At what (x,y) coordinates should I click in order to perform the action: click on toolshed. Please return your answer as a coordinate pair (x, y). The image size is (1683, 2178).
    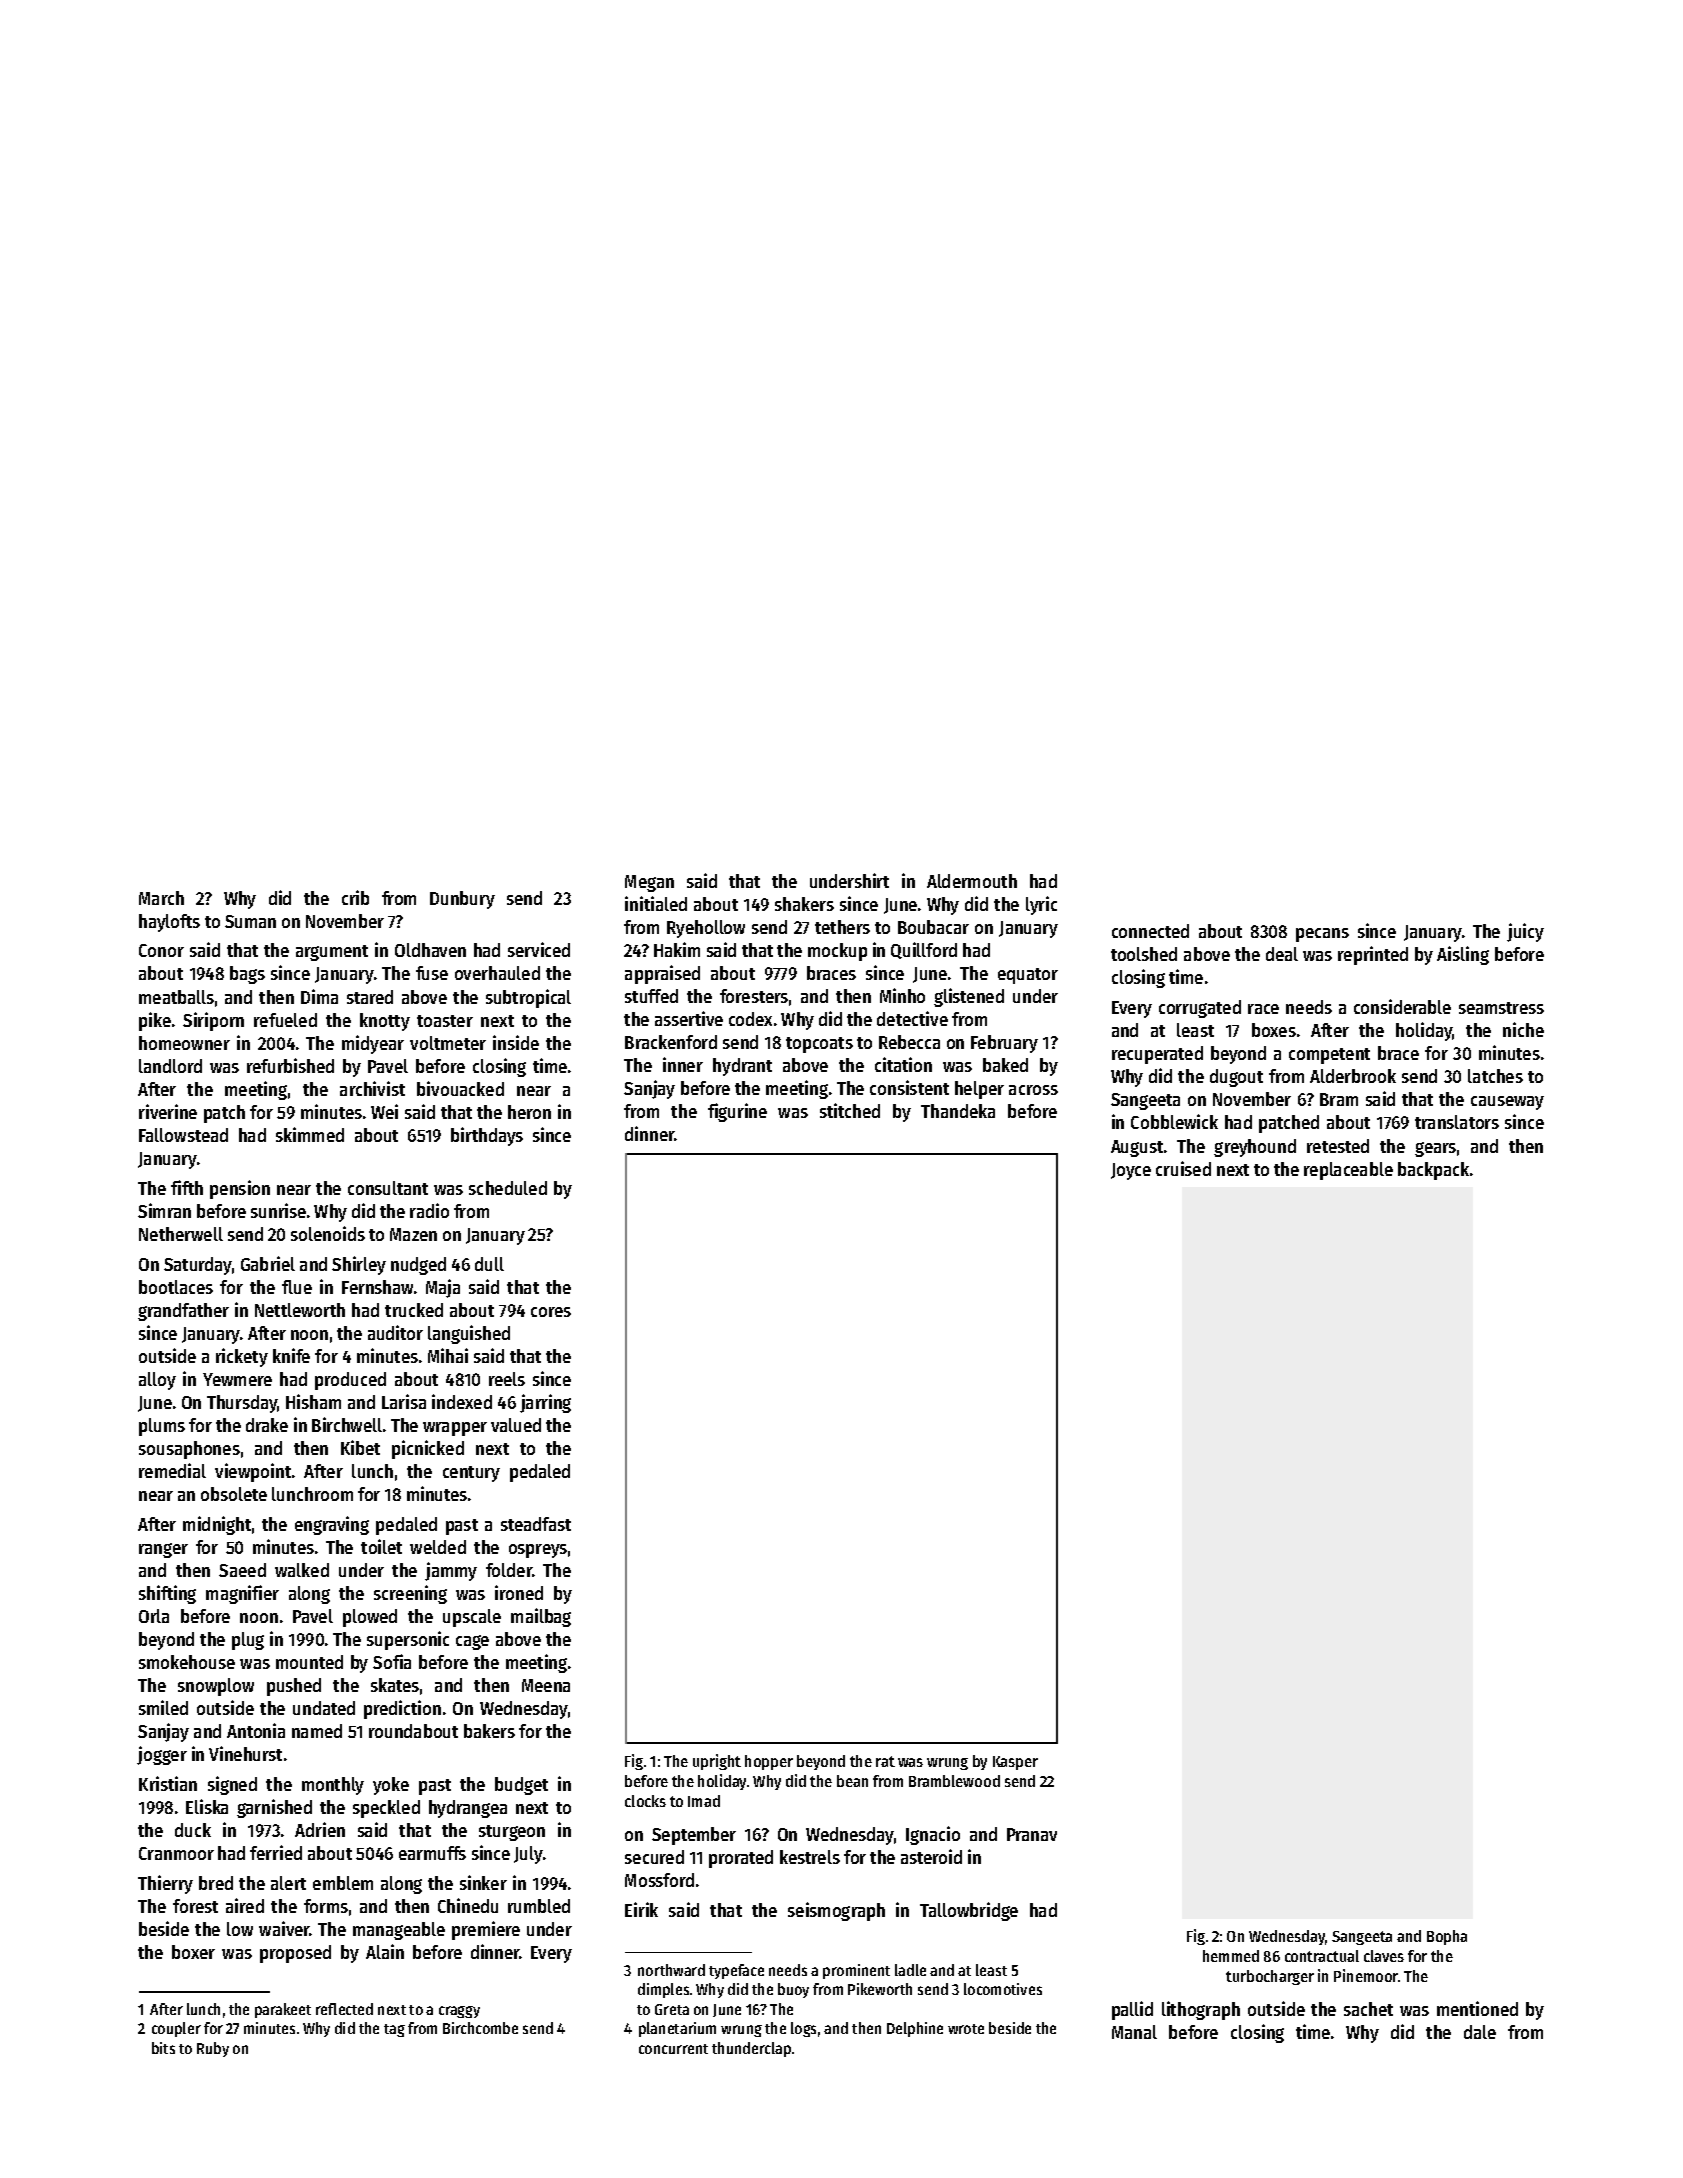
    Looking at the image, I should click on (1144, 954).
